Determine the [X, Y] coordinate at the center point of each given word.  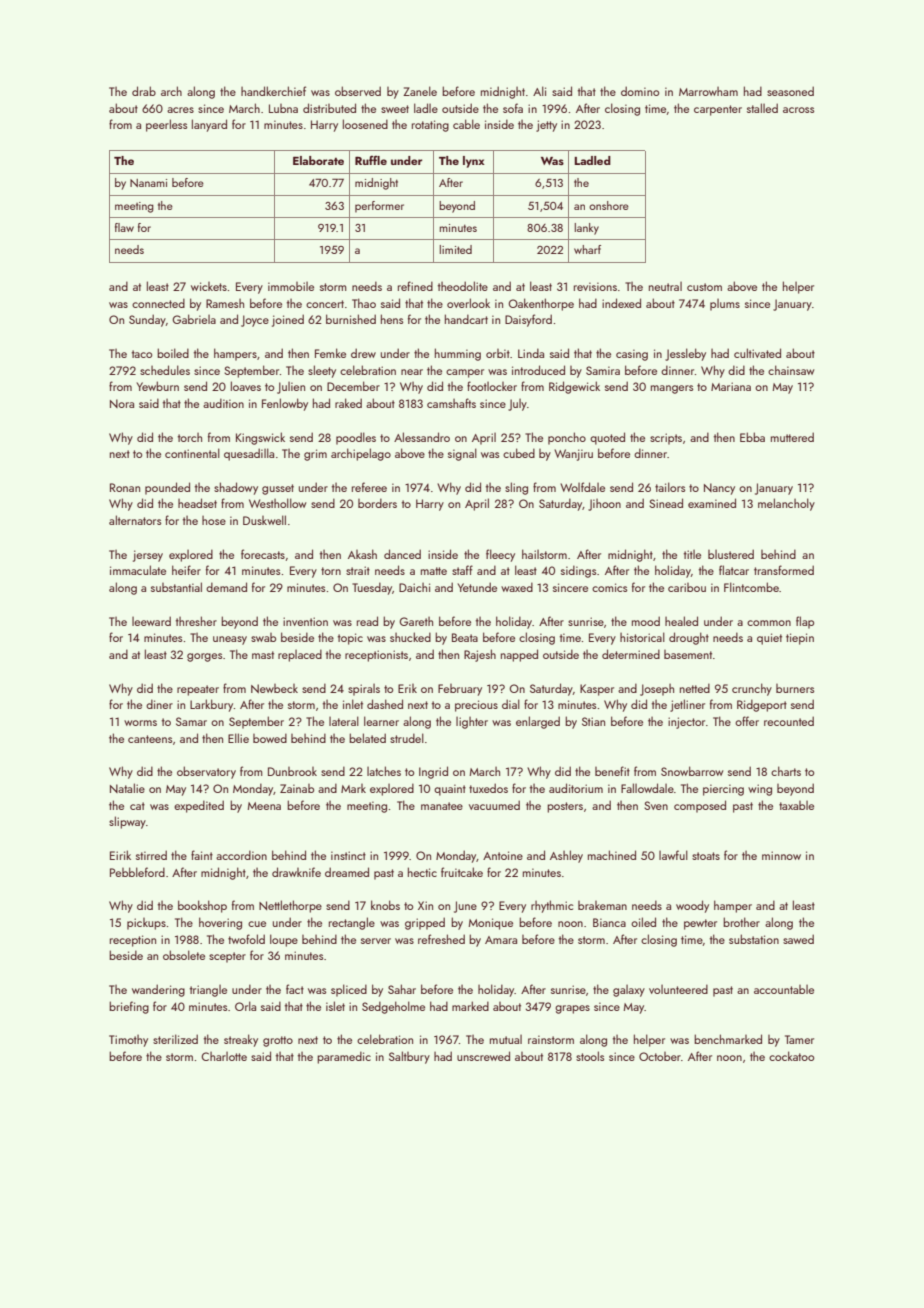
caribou [687, 587]
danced [402, 554]
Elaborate [318, 160]
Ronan [125, 487]
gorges [204, 657]
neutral [665, 286]
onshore [609, 205]
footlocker [492, 386]
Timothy [128, 1041]
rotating [430, 126]
